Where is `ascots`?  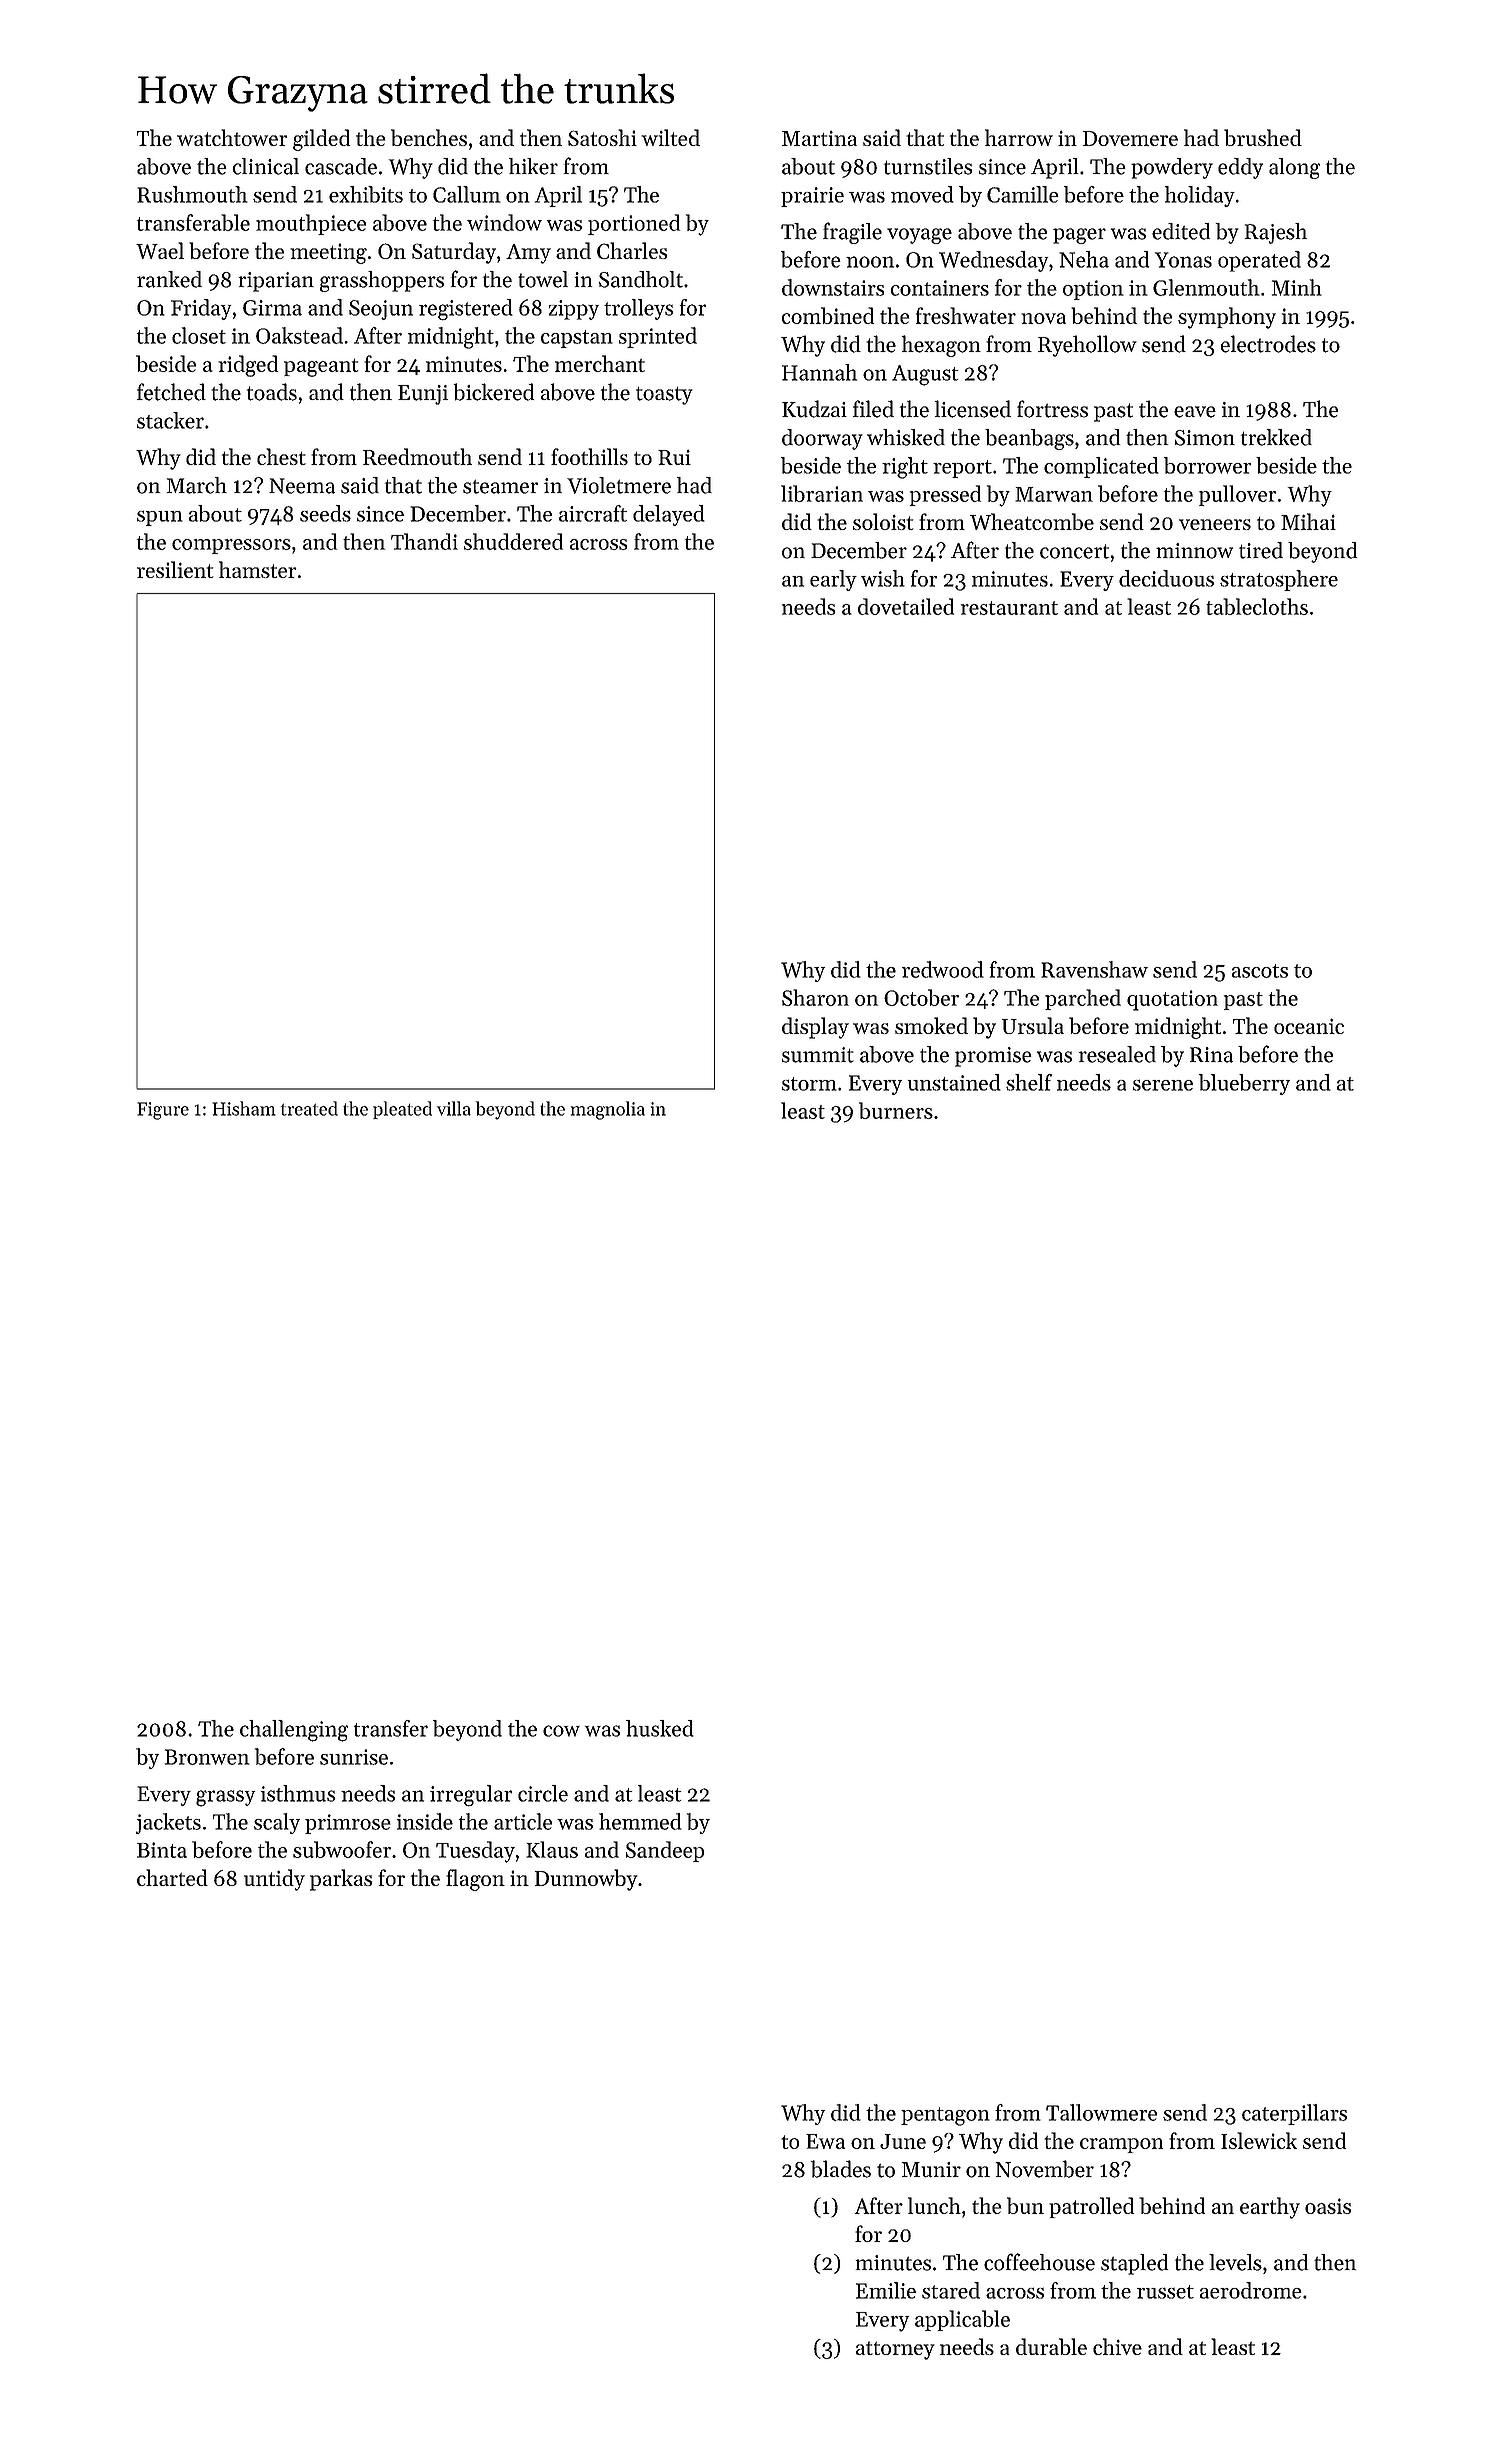
ascots is located at coordinates (1260, 971).
